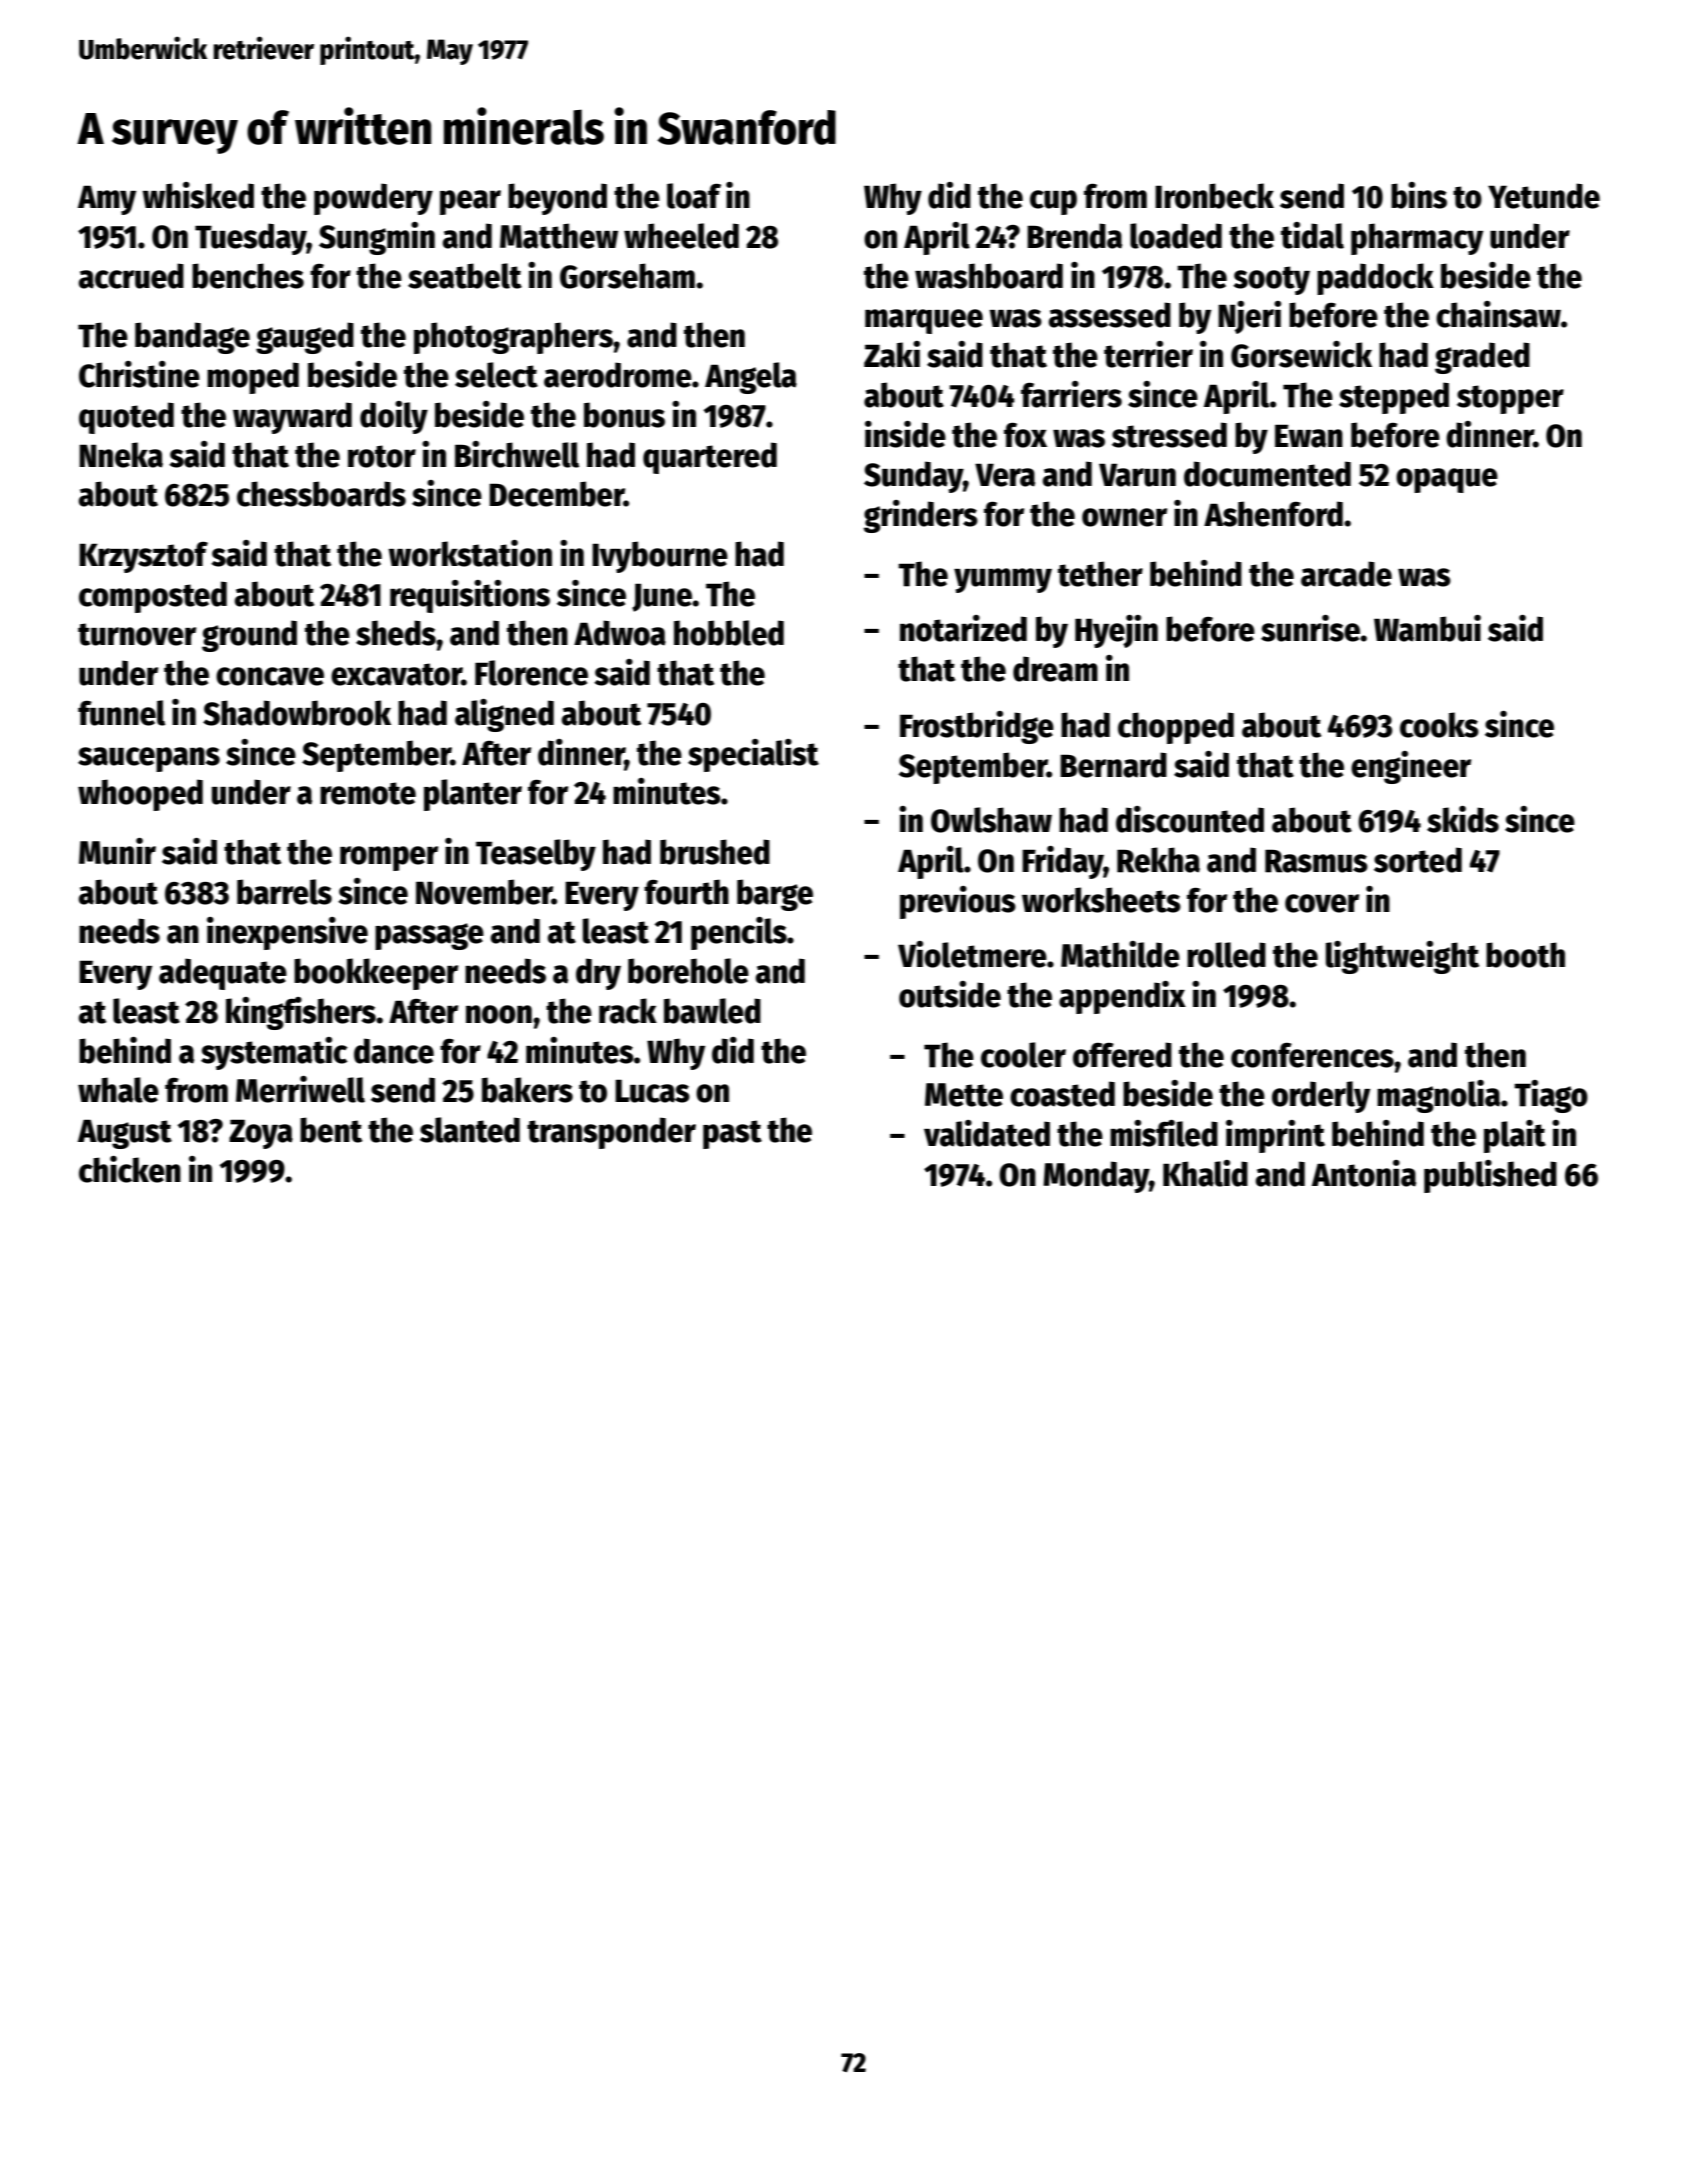  I want to click on slanted, so click(470, 1130).
